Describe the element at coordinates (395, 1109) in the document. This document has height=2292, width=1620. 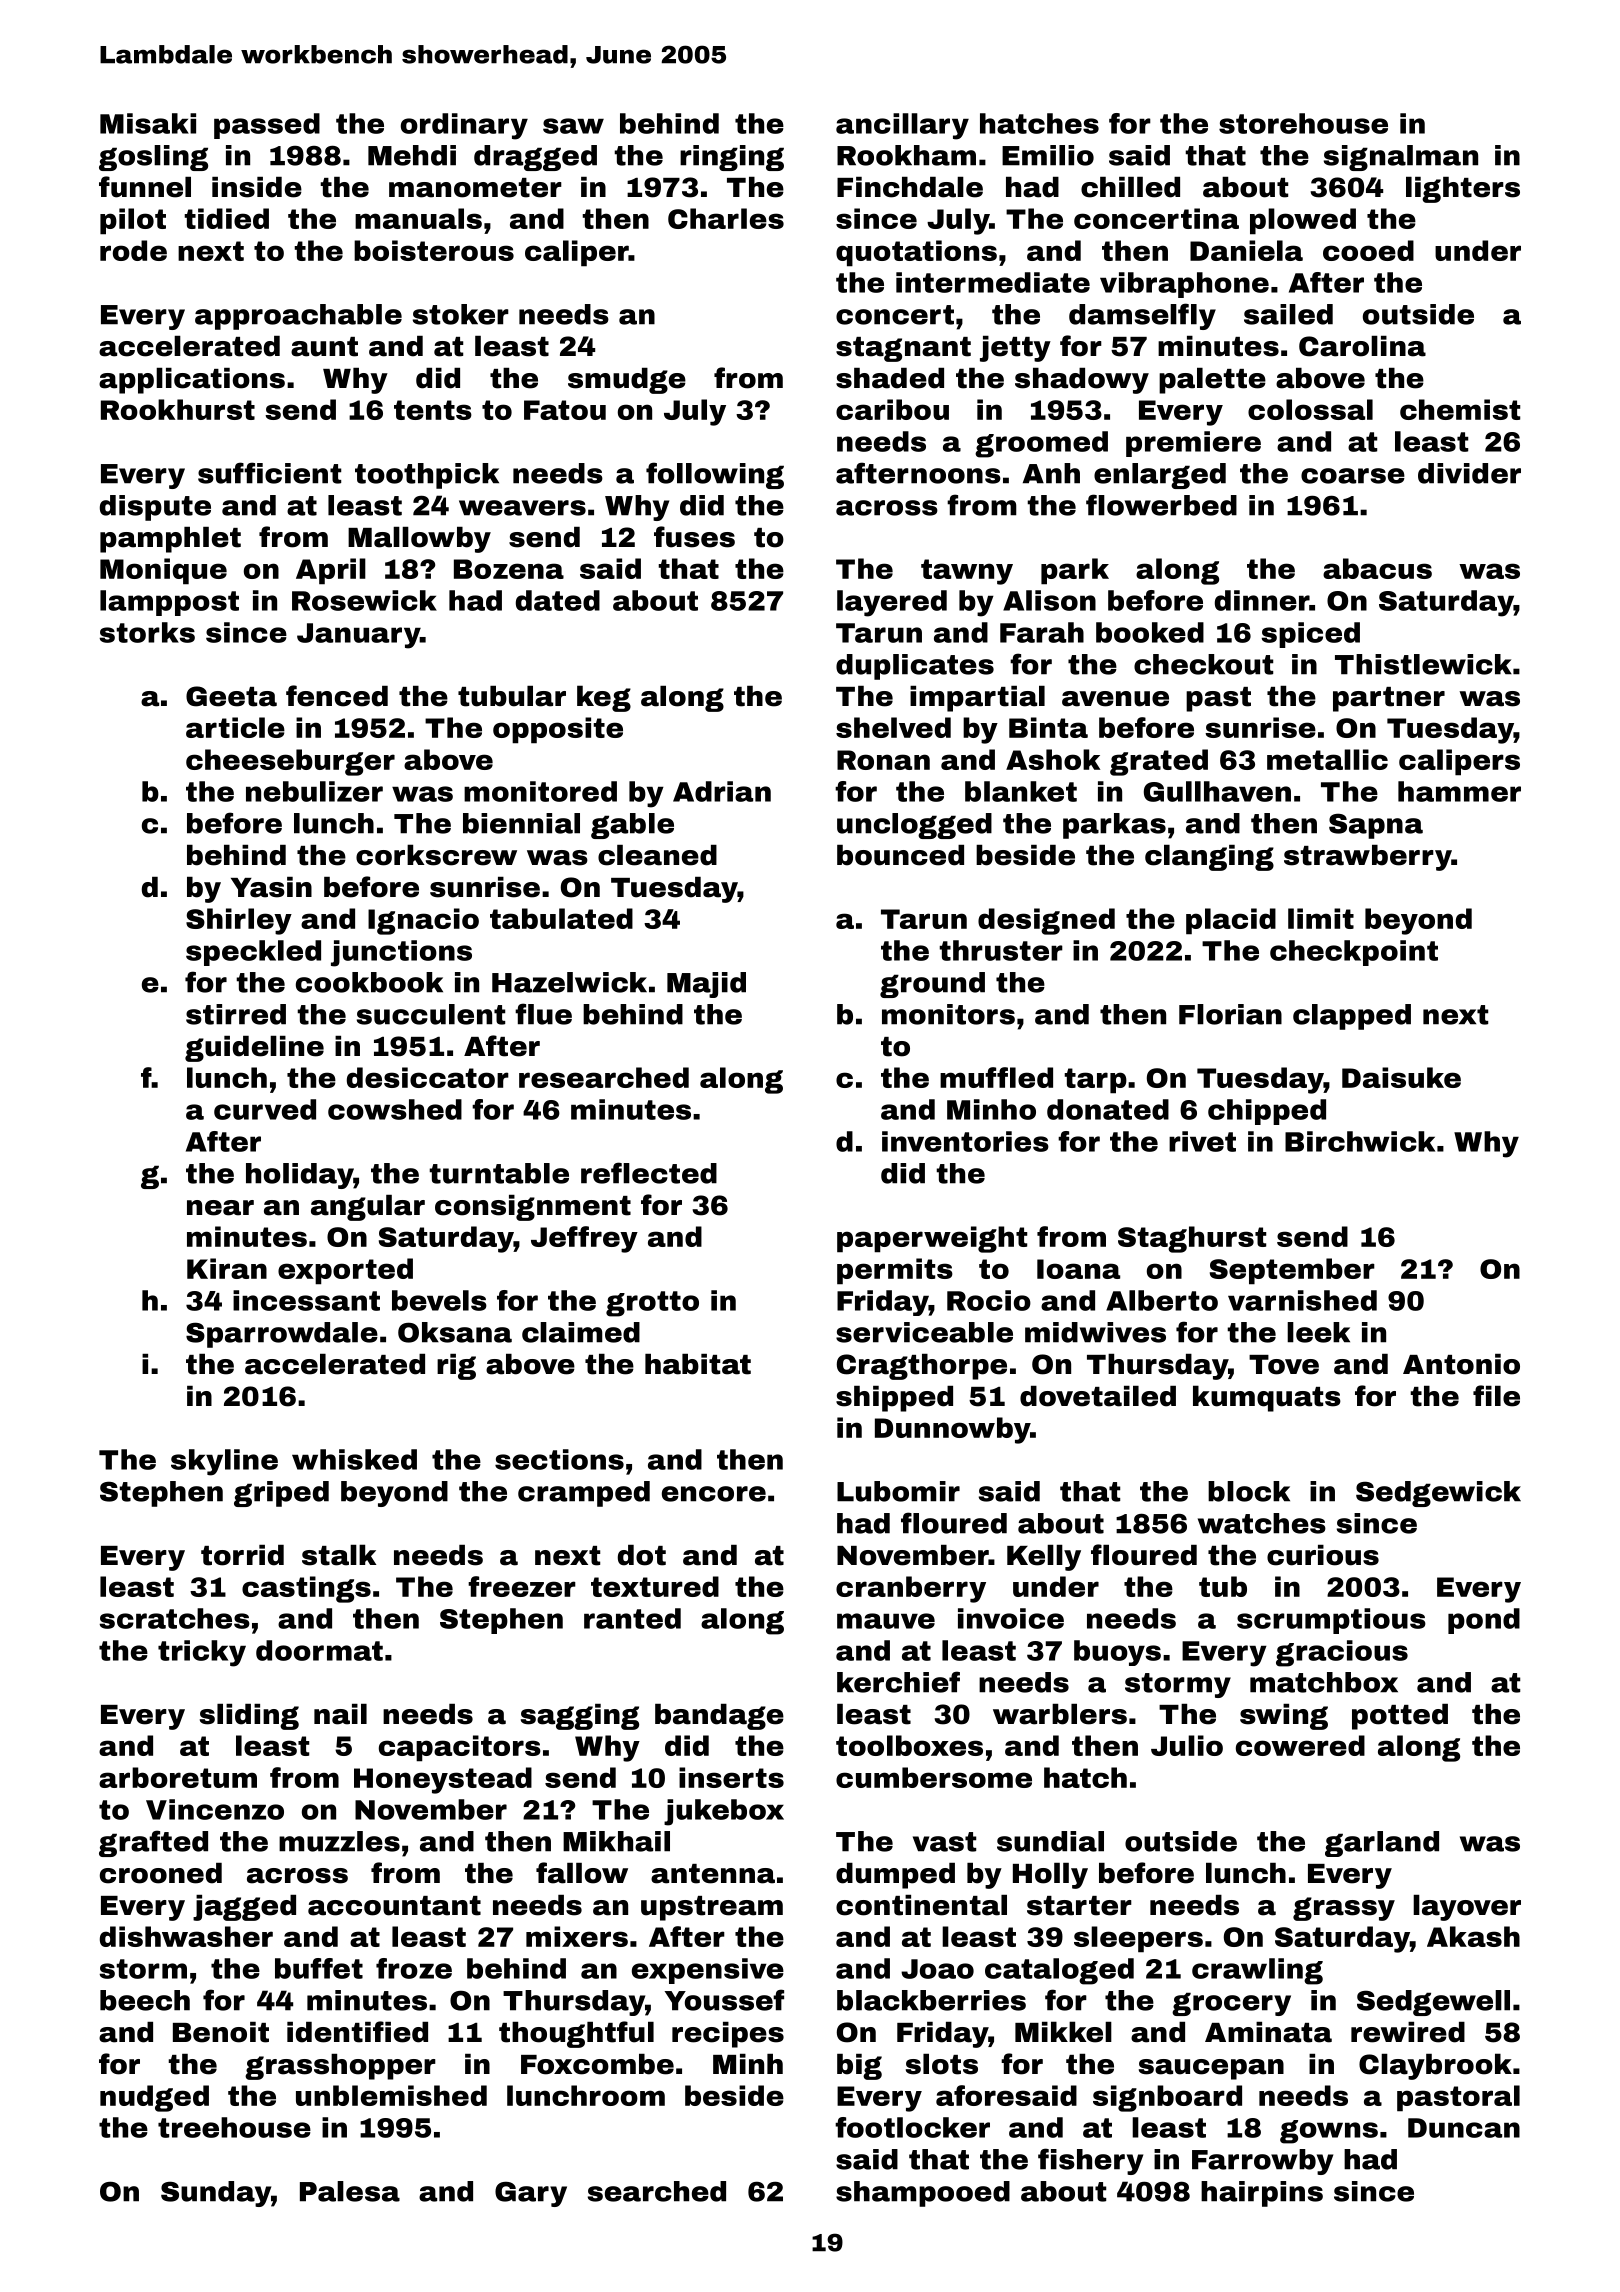
I see `cowshed` at that location.
